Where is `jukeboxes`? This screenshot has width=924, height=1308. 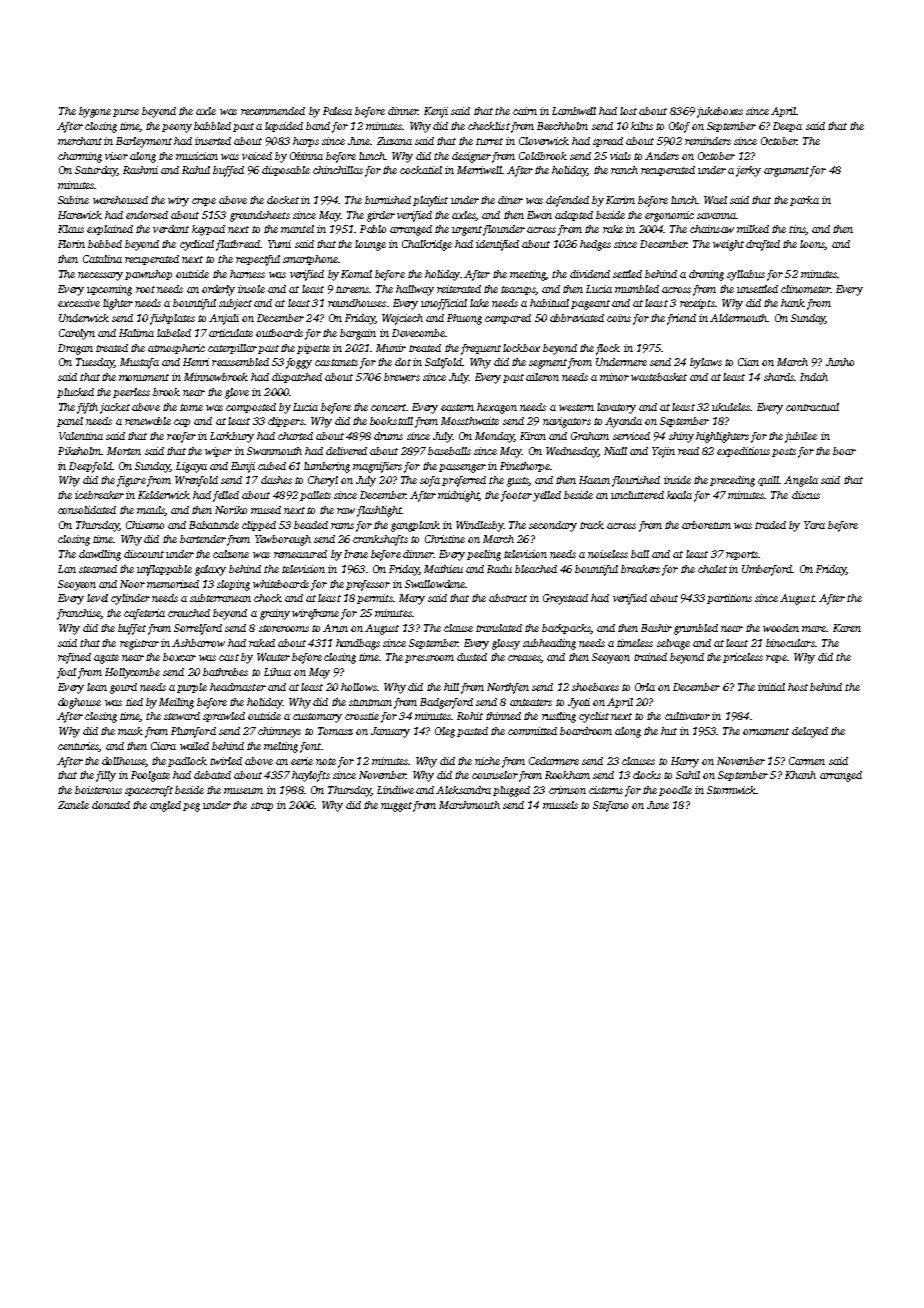 jukeboxes is located at coordinates (720, 112).
